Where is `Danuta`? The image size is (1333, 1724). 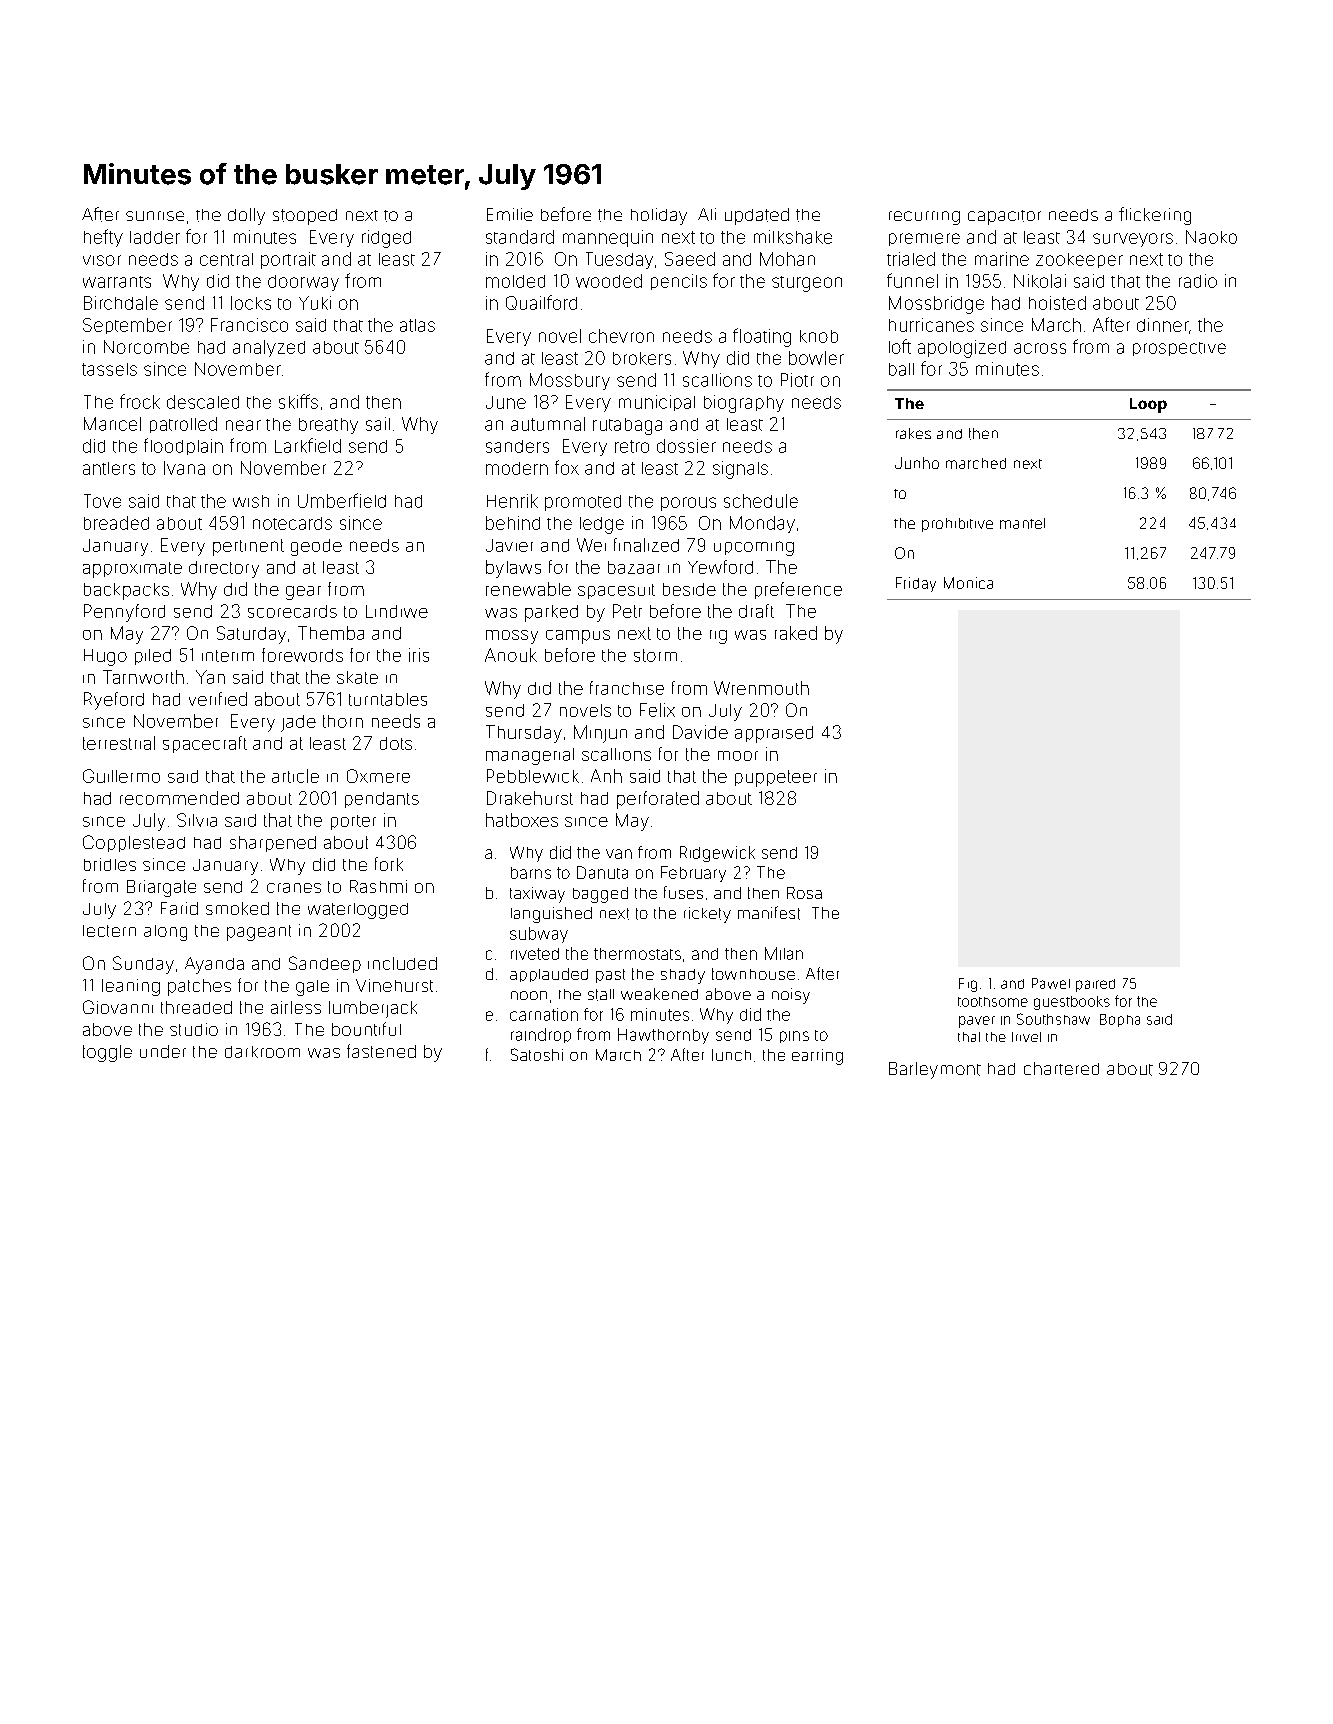
Danuta is located at coordinates (602, 872).
